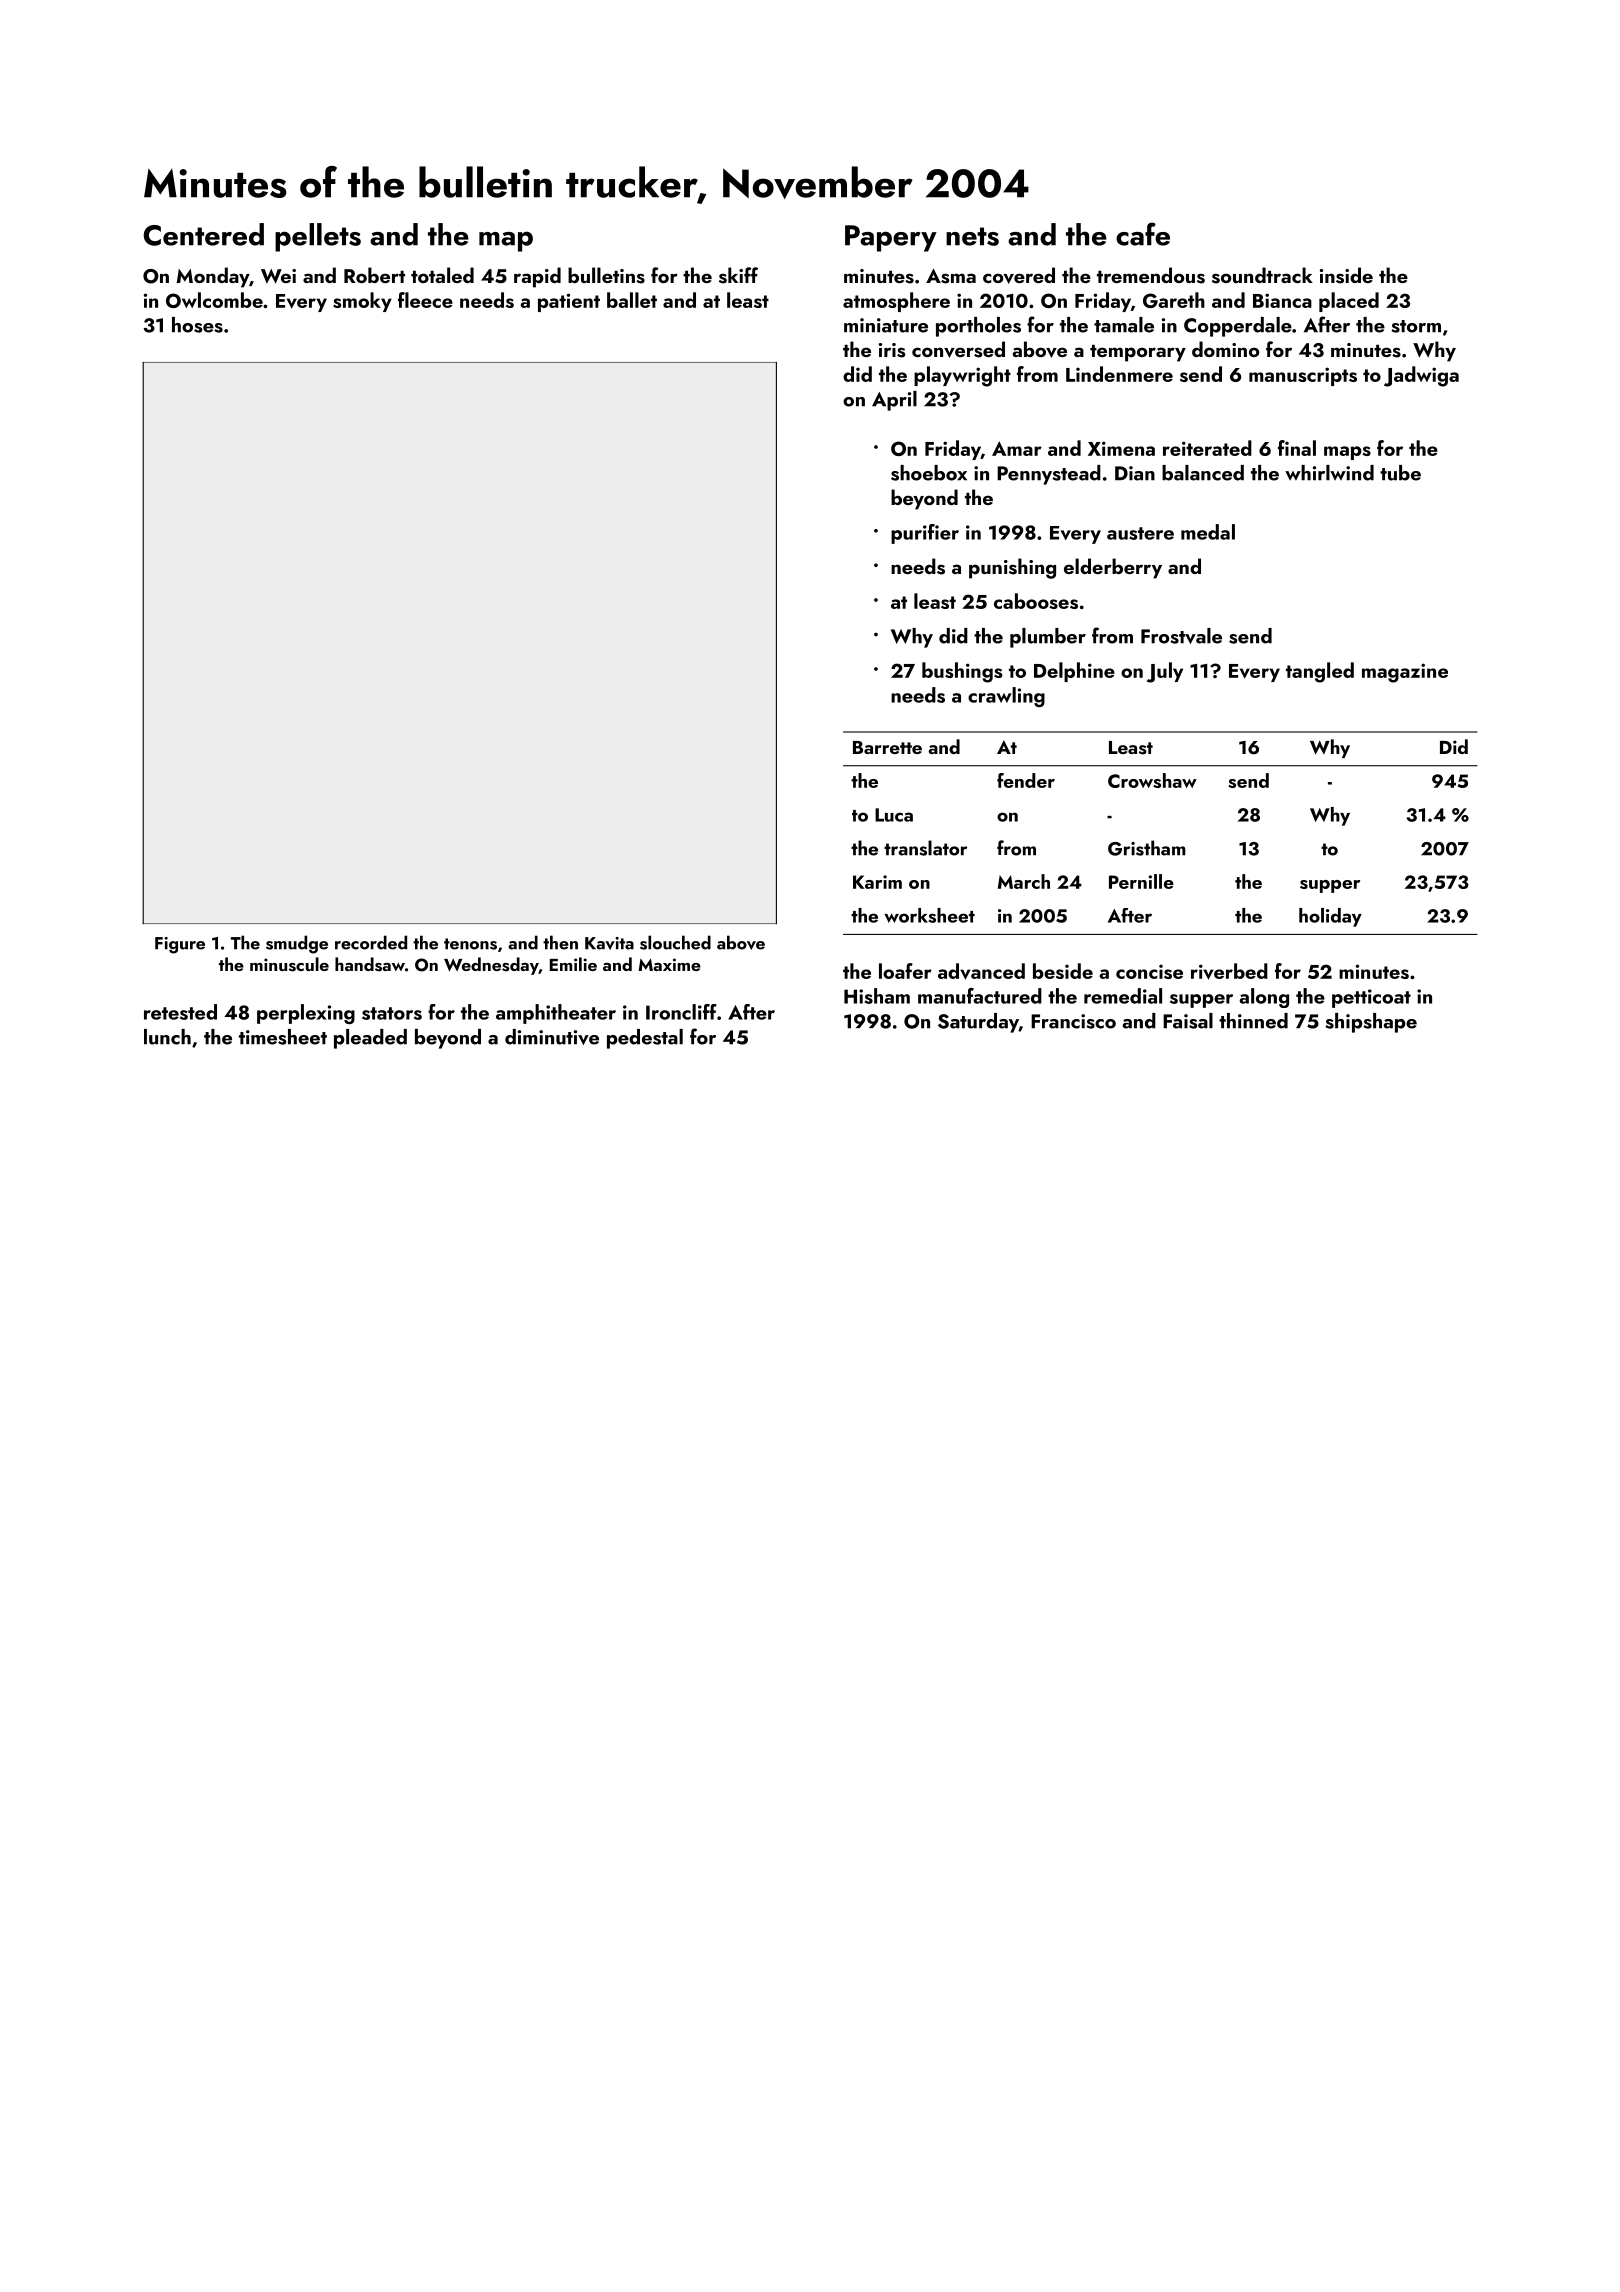 This screenshot has width=1620, height=2292. I want to click on Papery, so click(891, 238).
